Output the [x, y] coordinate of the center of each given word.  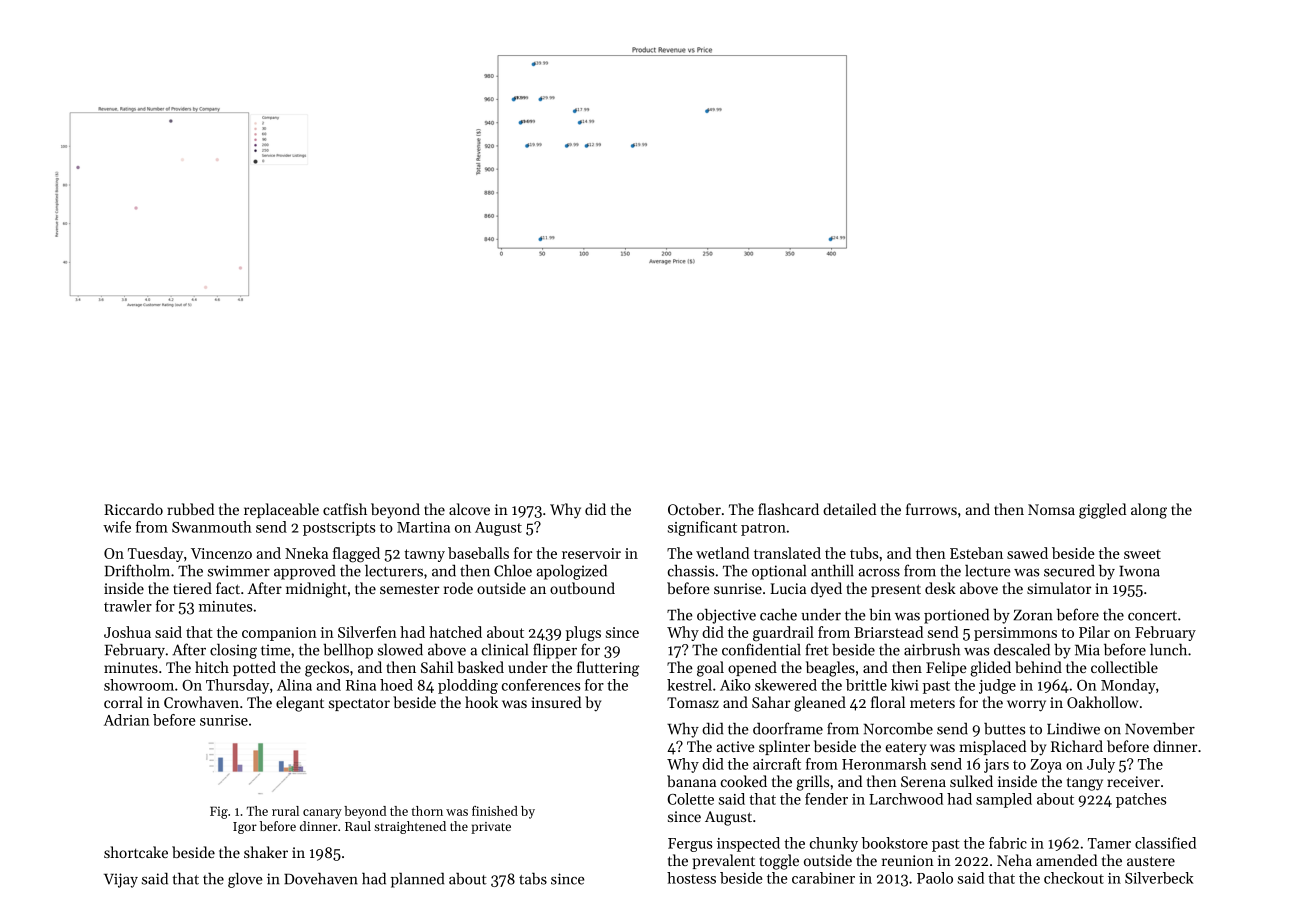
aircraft [777, 764]
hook [481, 702]
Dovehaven [321, 879]
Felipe [946, 668]
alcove [469, 509]
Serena [923, 781]
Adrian [127, 720]
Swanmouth [212, 527]
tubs [864, 553]
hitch [212, 667]
